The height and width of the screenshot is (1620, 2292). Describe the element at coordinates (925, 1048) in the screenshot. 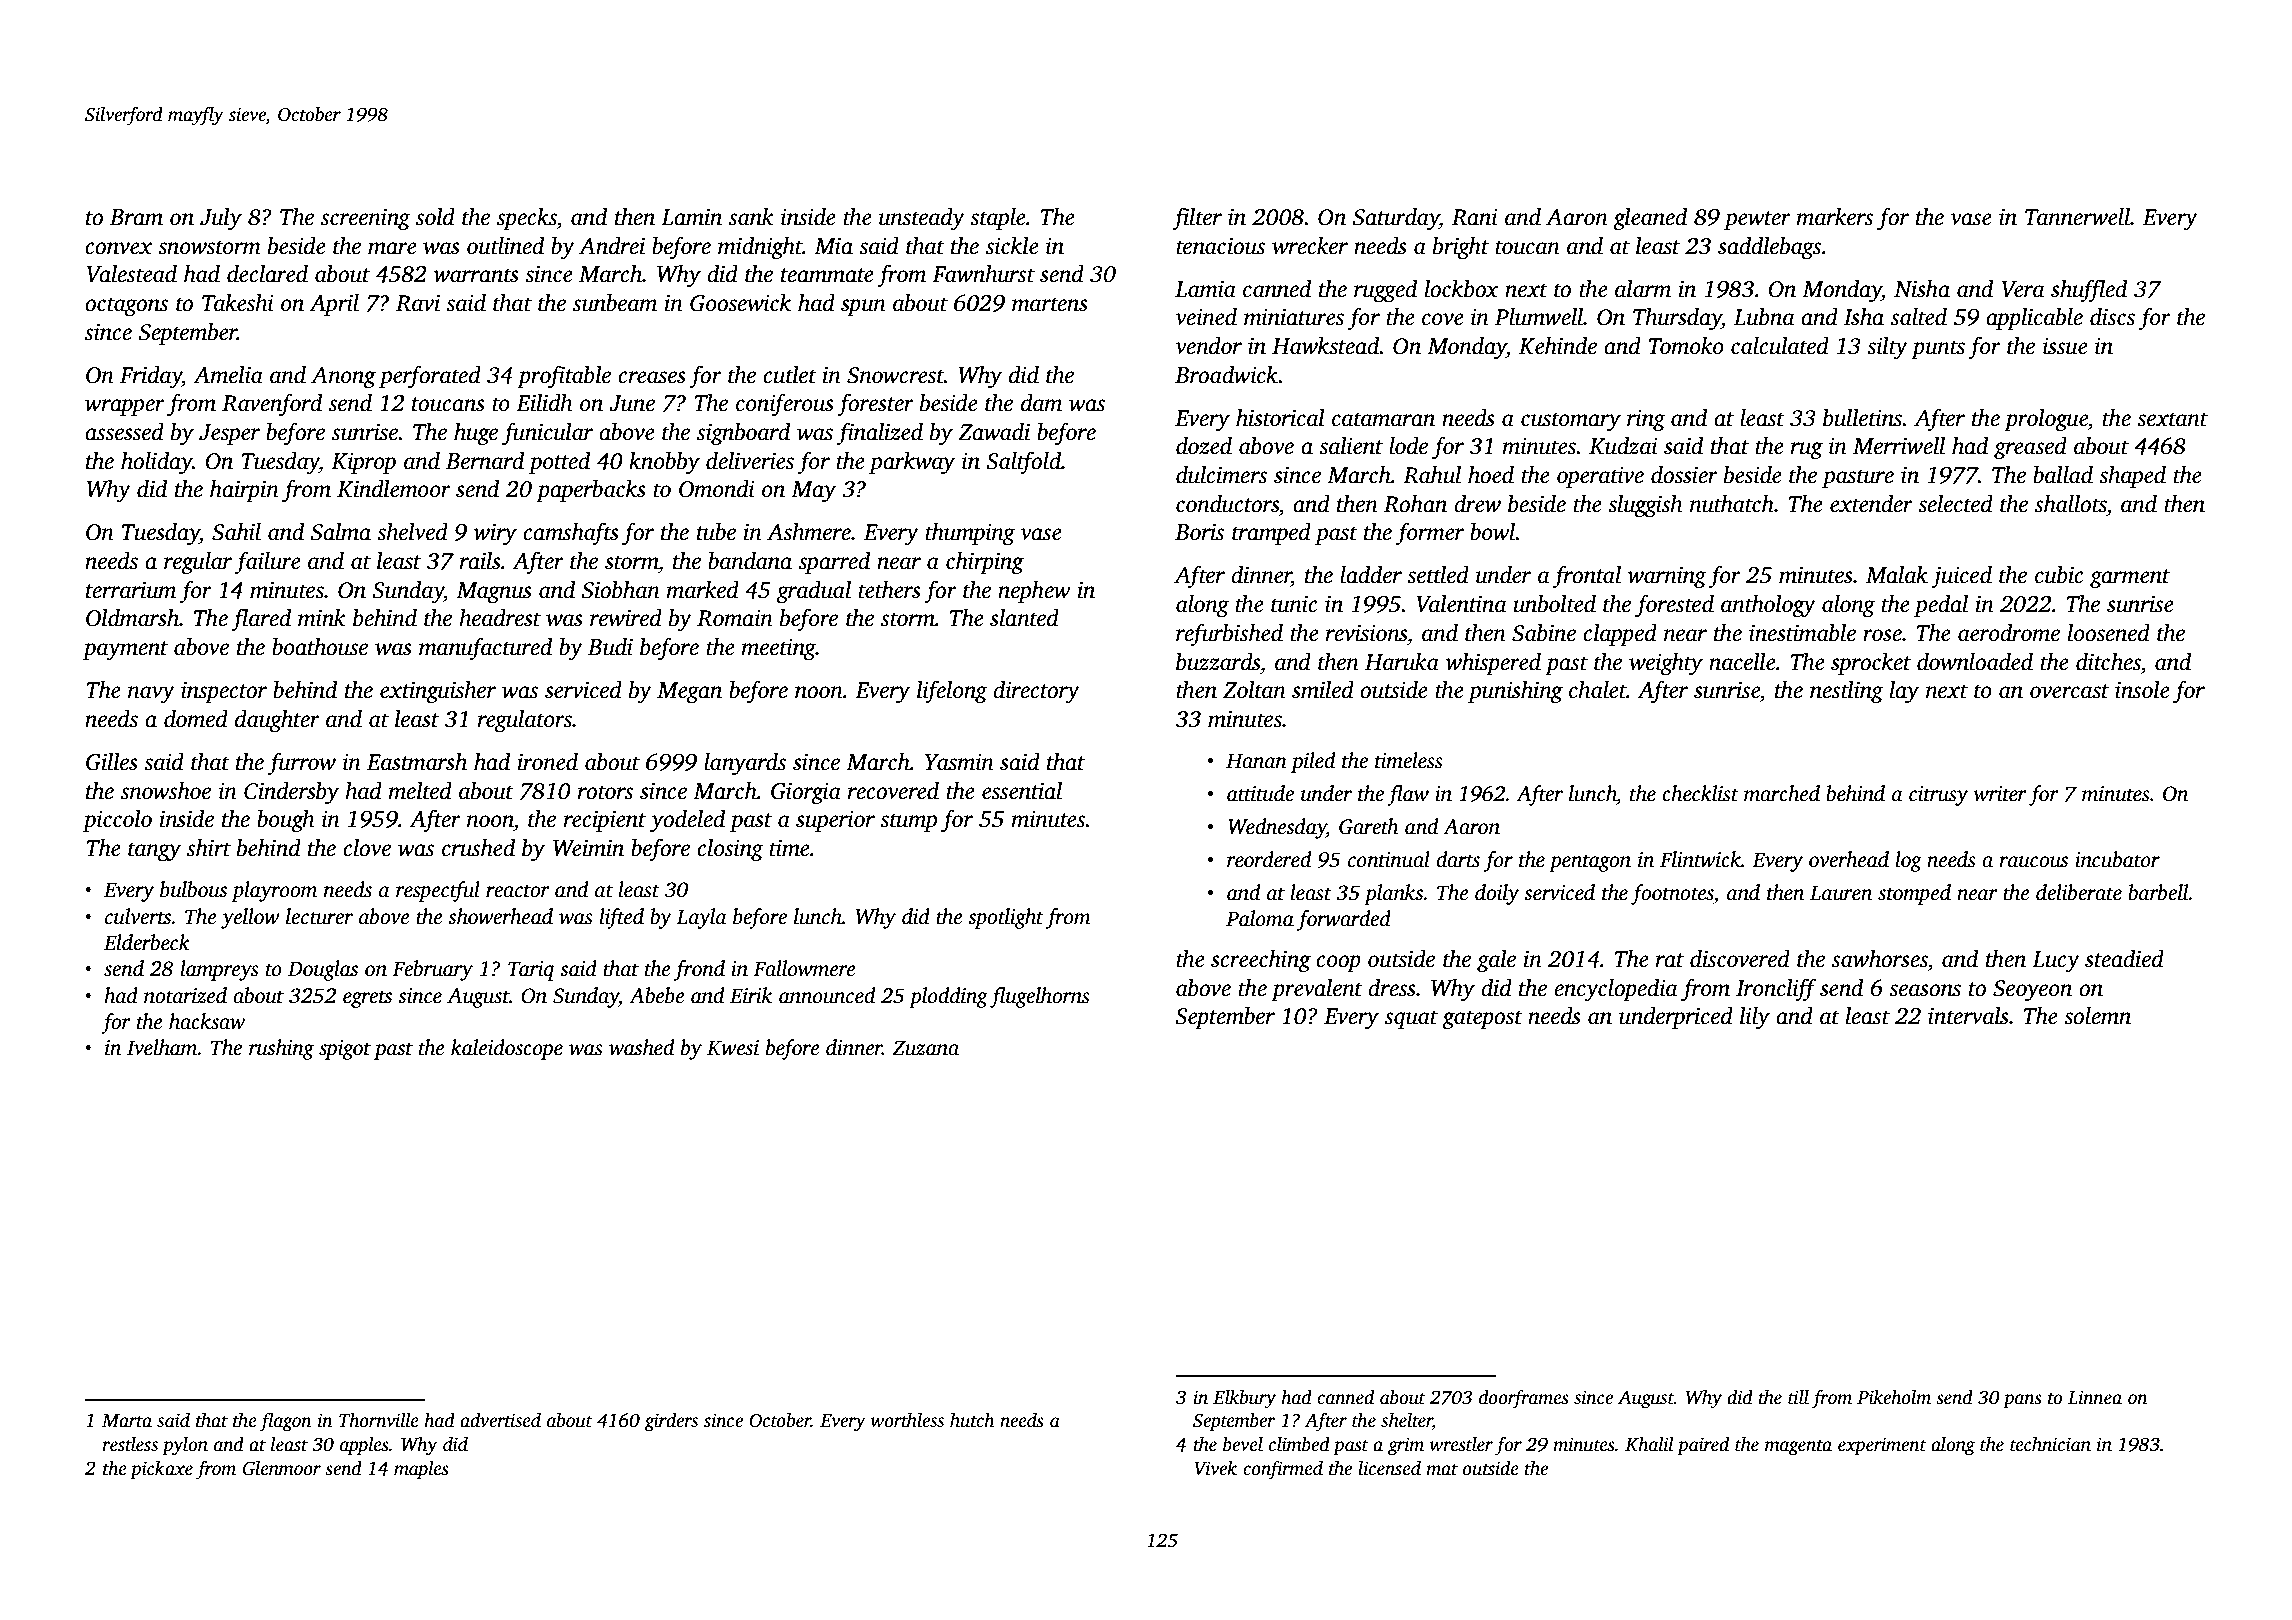

I see `Zuzana` at that location.
